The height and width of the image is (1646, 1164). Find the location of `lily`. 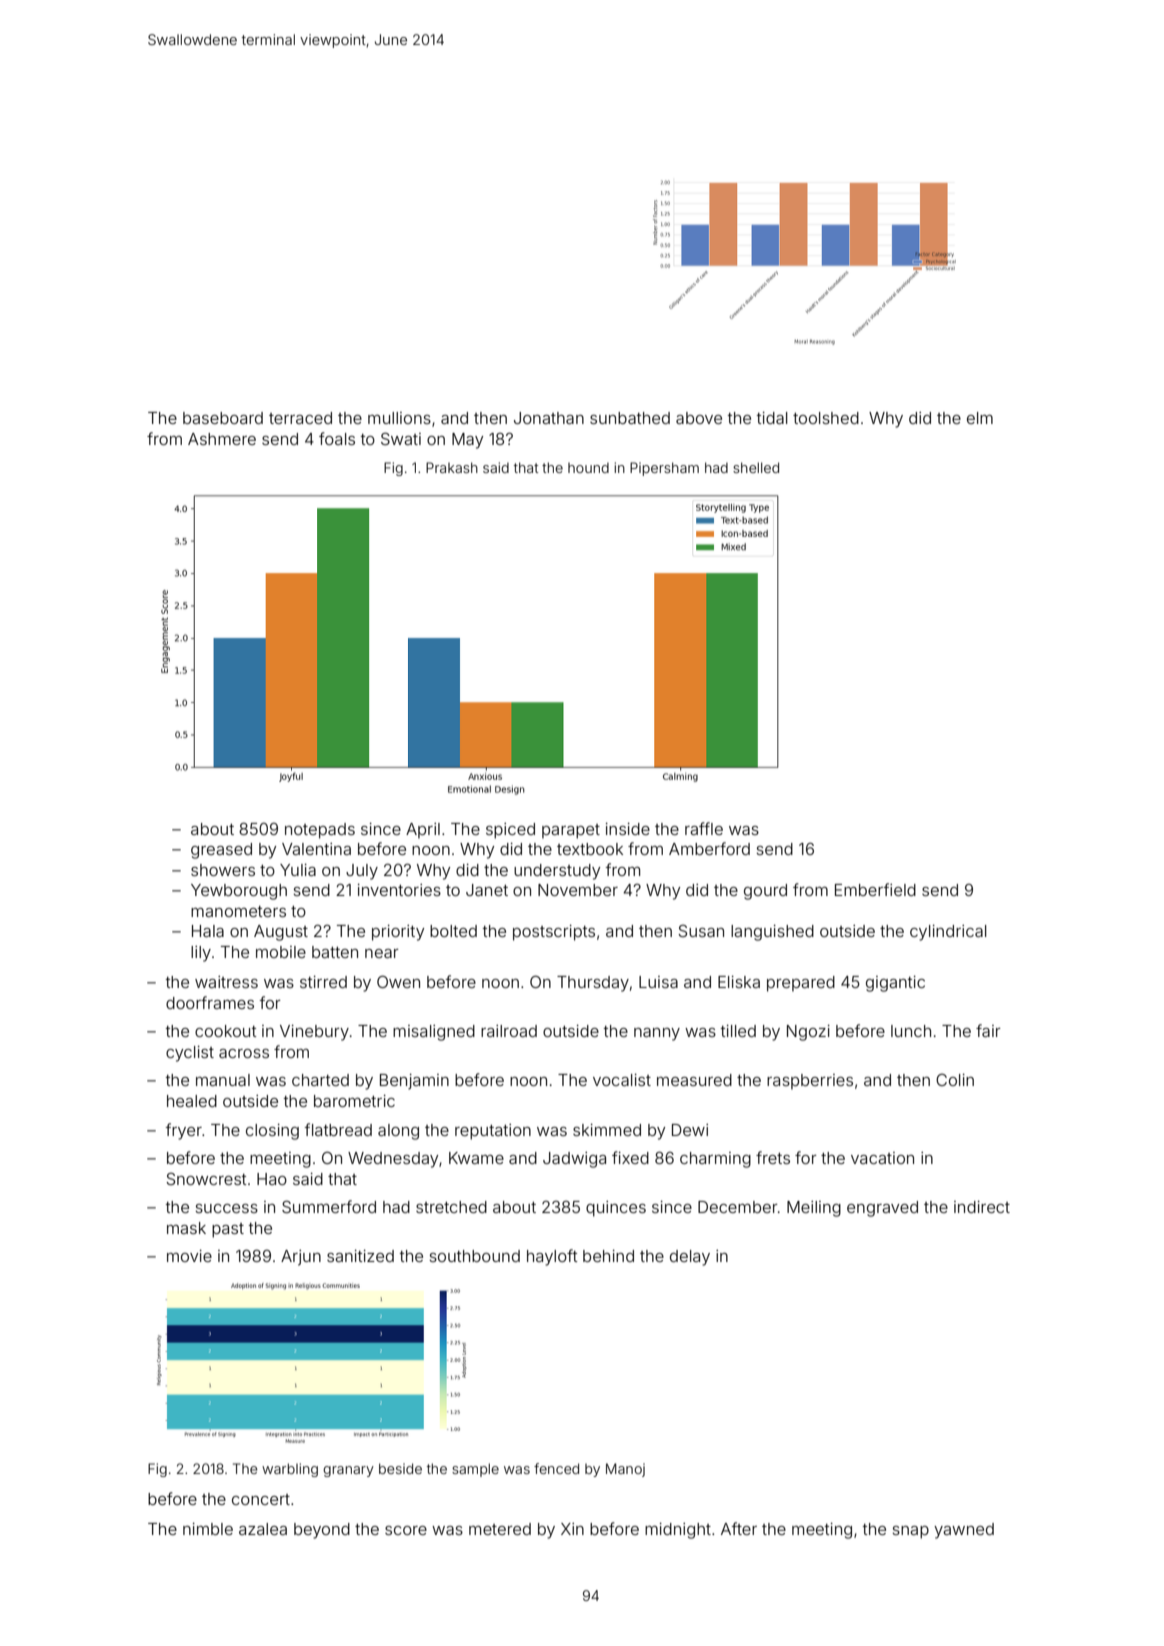

lily is located at coordinates (201, 954).
